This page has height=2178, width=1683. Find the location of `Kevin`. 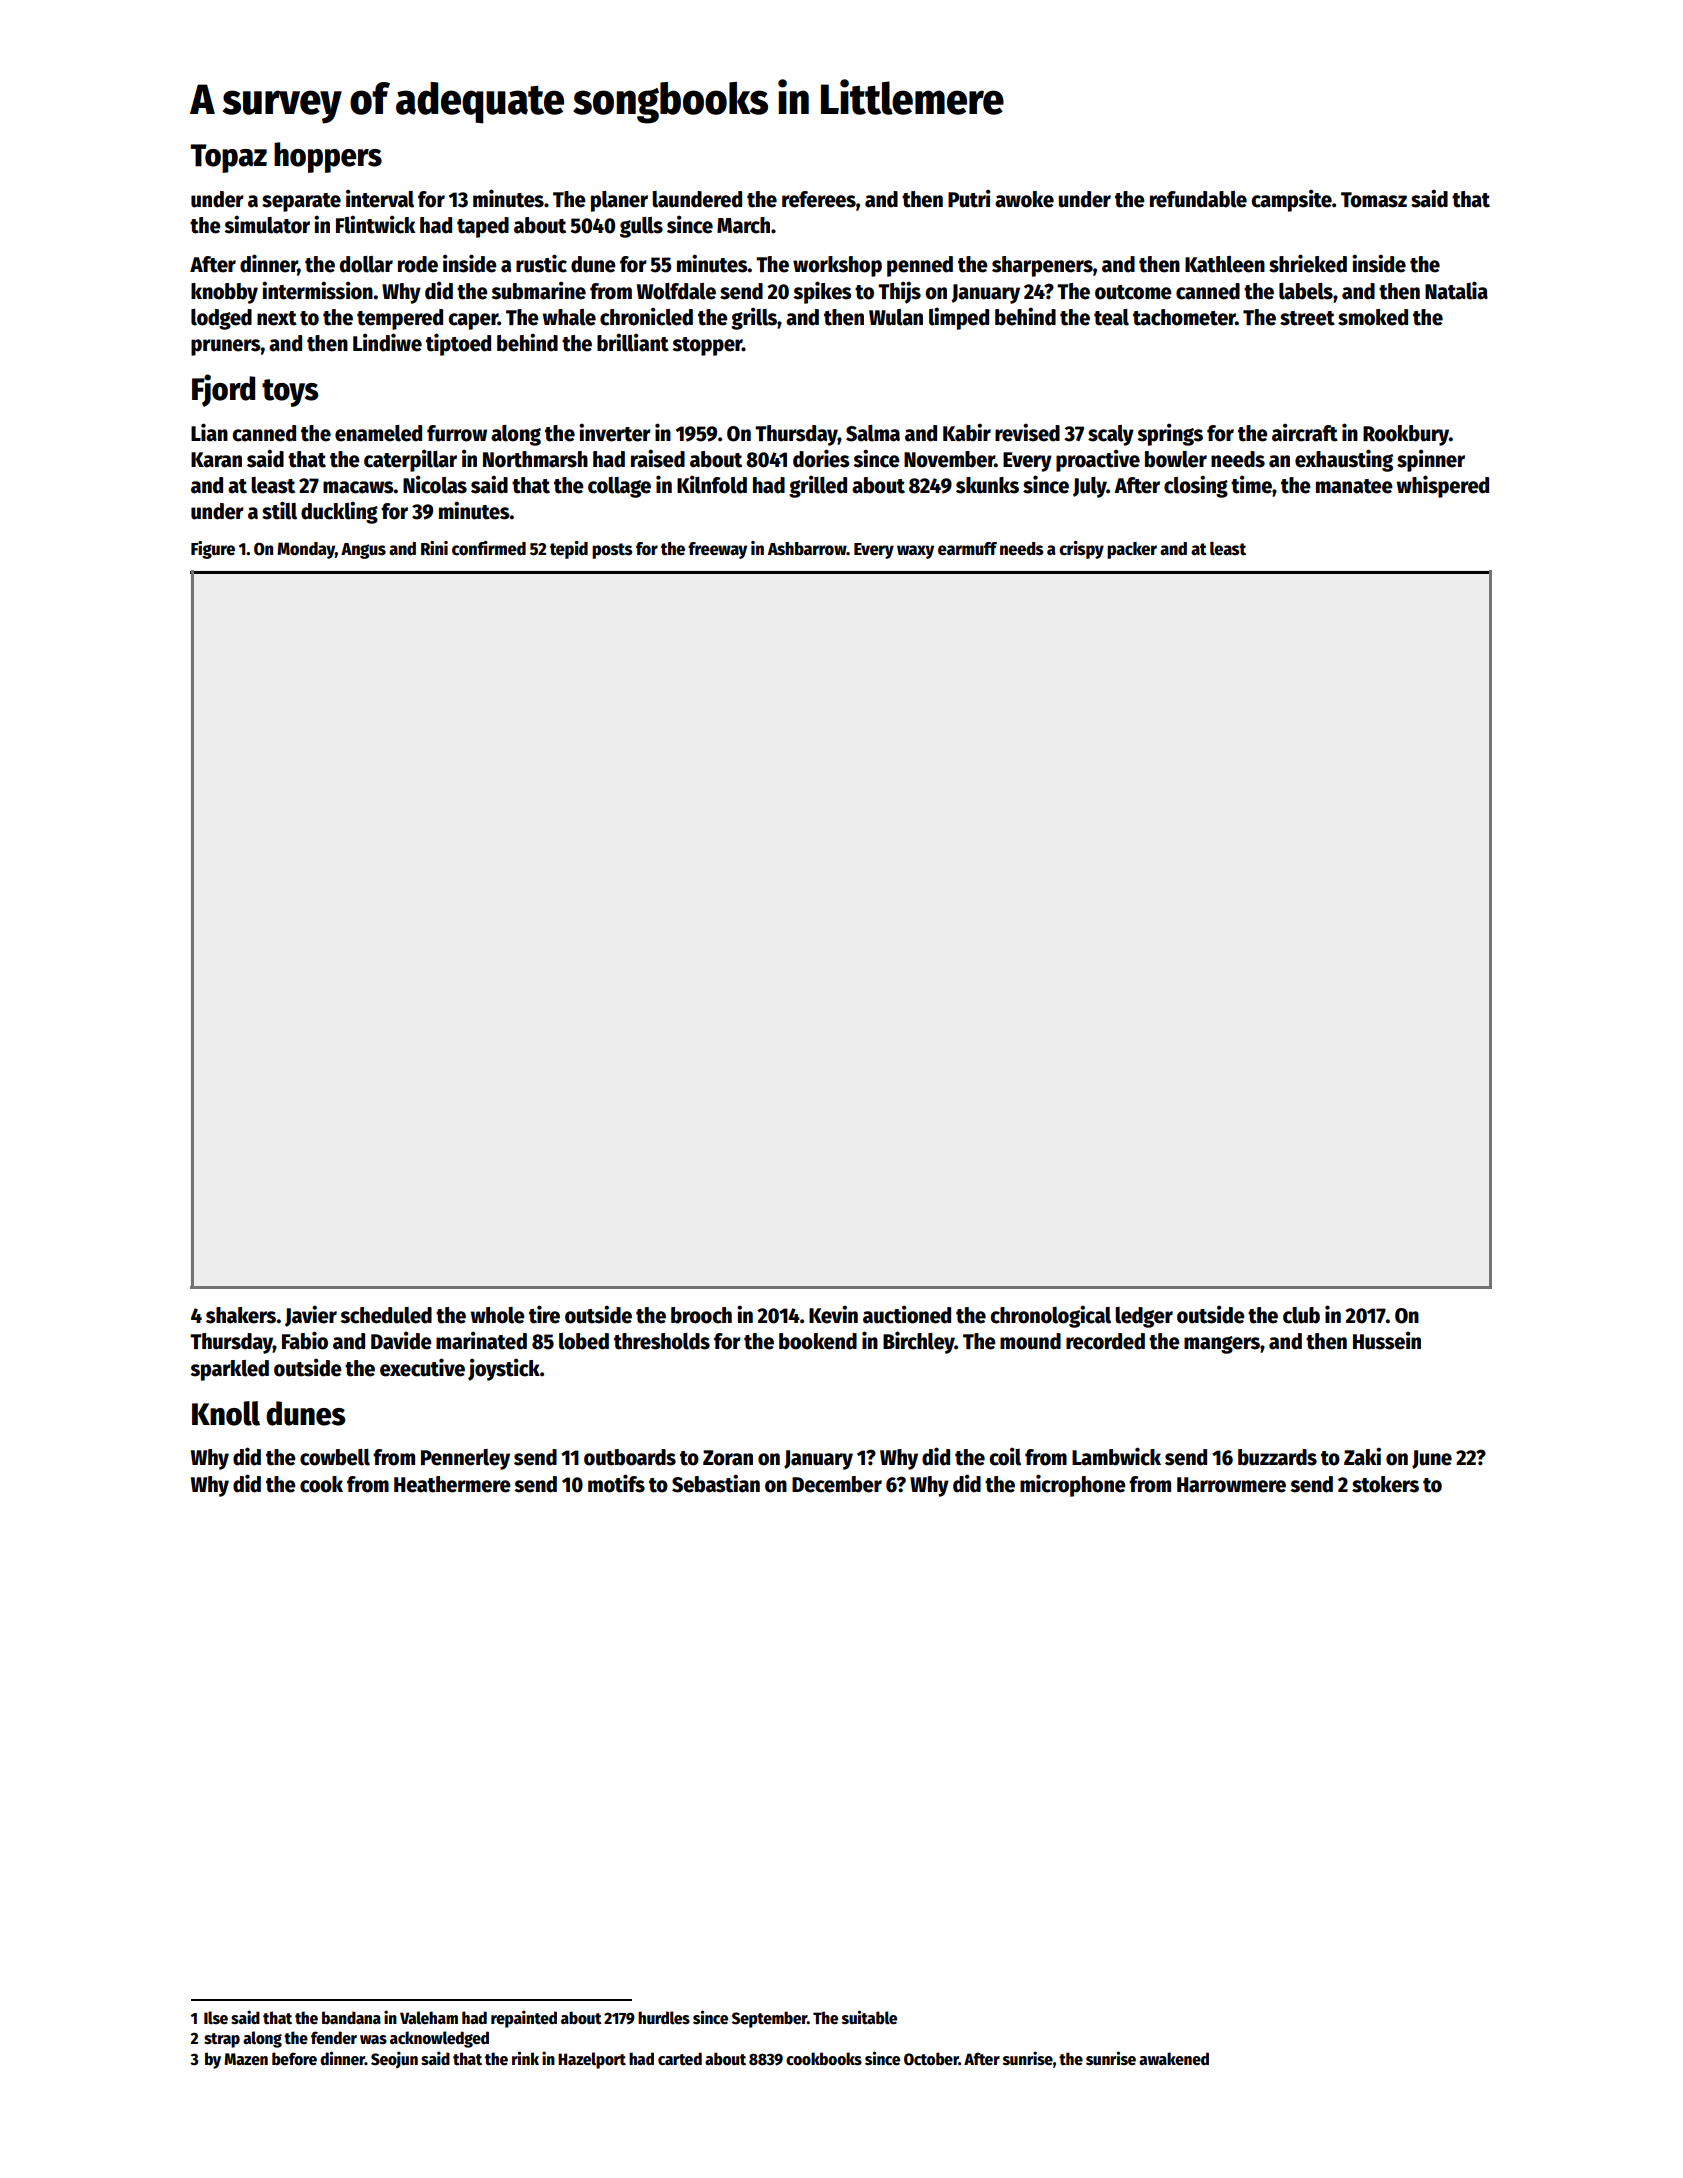

Kevin is located at coordinates (833, 1314).
